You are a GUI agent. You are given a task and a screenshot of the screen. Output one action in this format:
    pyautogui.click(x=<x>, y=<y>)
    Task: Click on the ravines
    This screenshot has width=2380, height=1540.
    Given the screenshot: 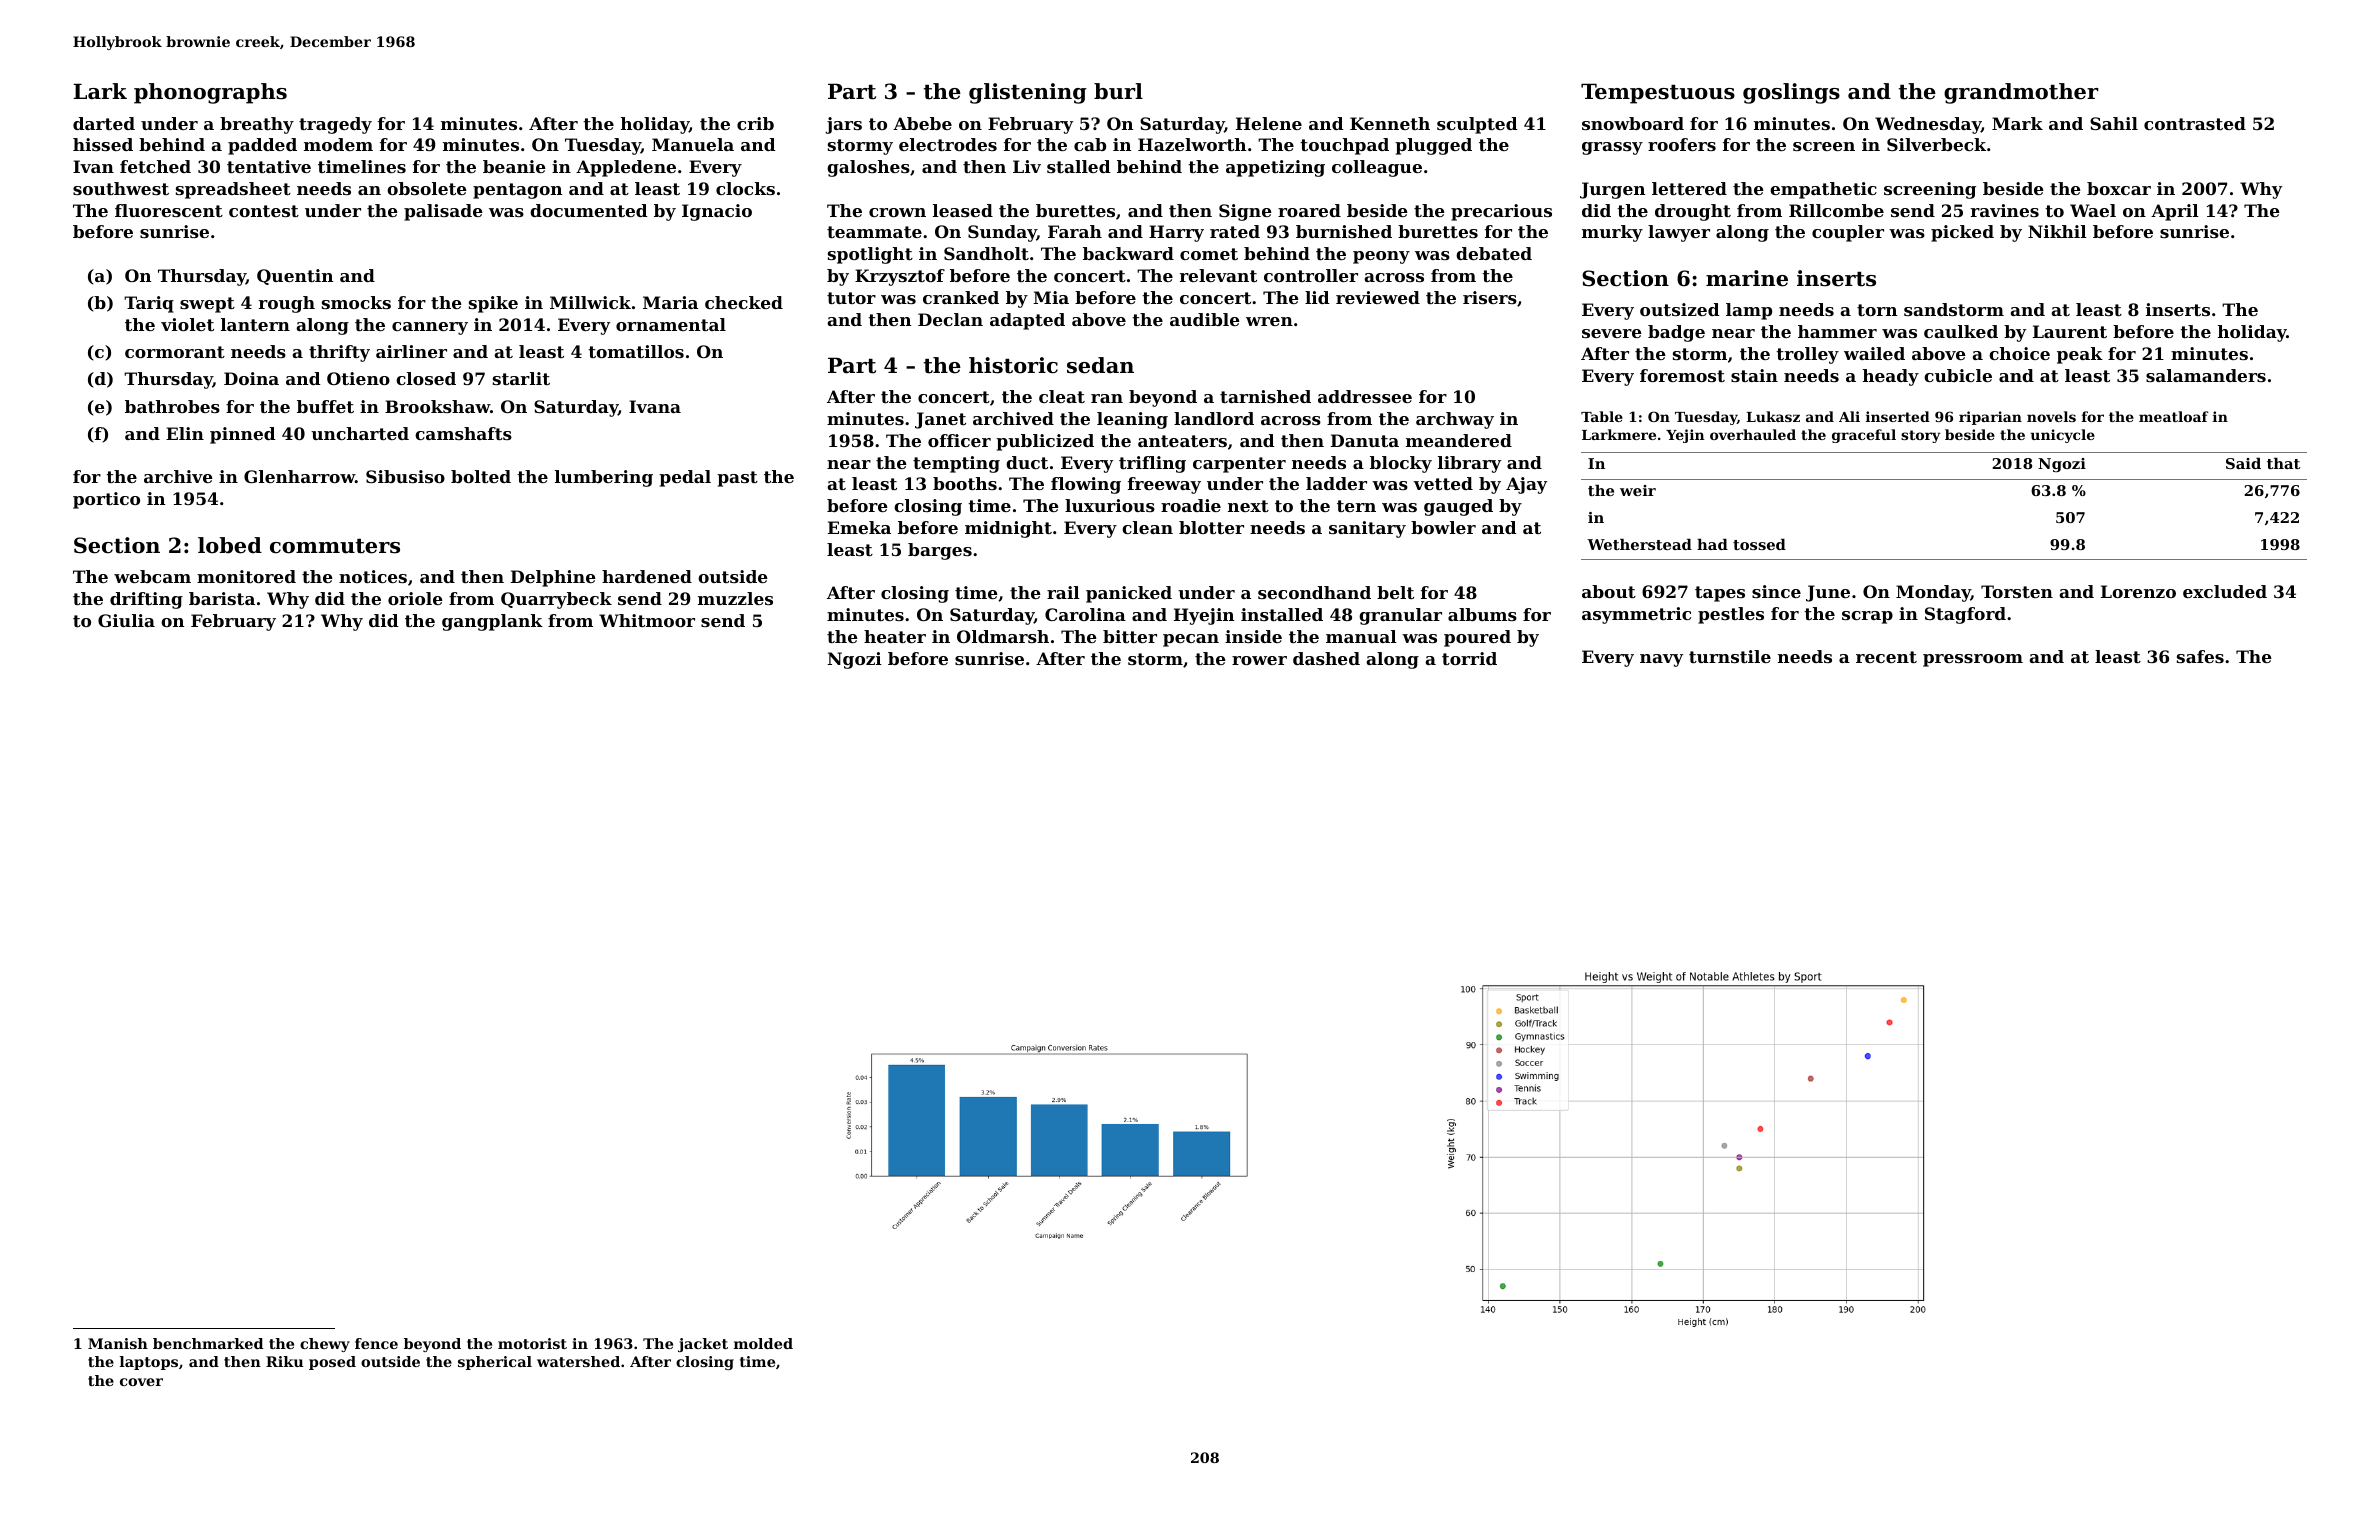 What is the action you would take?
    pyautogui.click(x=2005, y=210)
